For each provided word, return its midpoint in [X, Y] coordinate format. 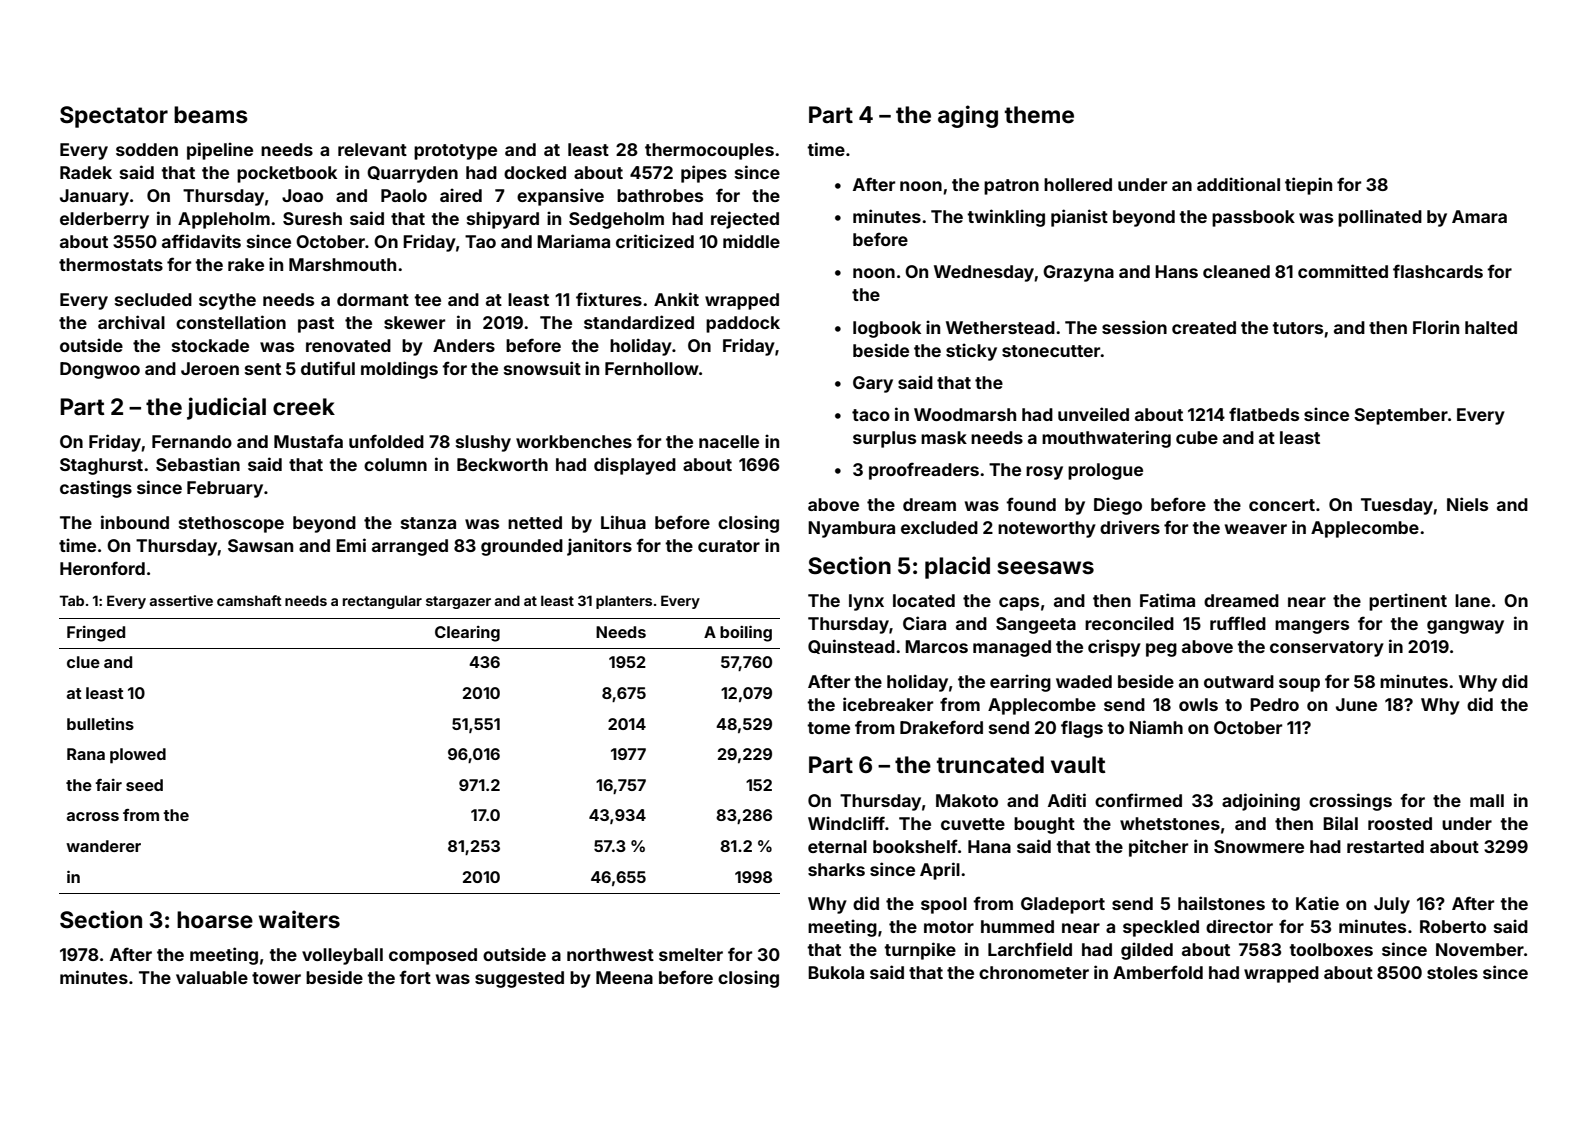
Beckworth [502, 464]
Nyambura [851, 529]
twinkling [1006, 218]
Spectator [114, 117]
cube [1197, 437]
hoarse [215, 920]
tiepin [1308, 186]
